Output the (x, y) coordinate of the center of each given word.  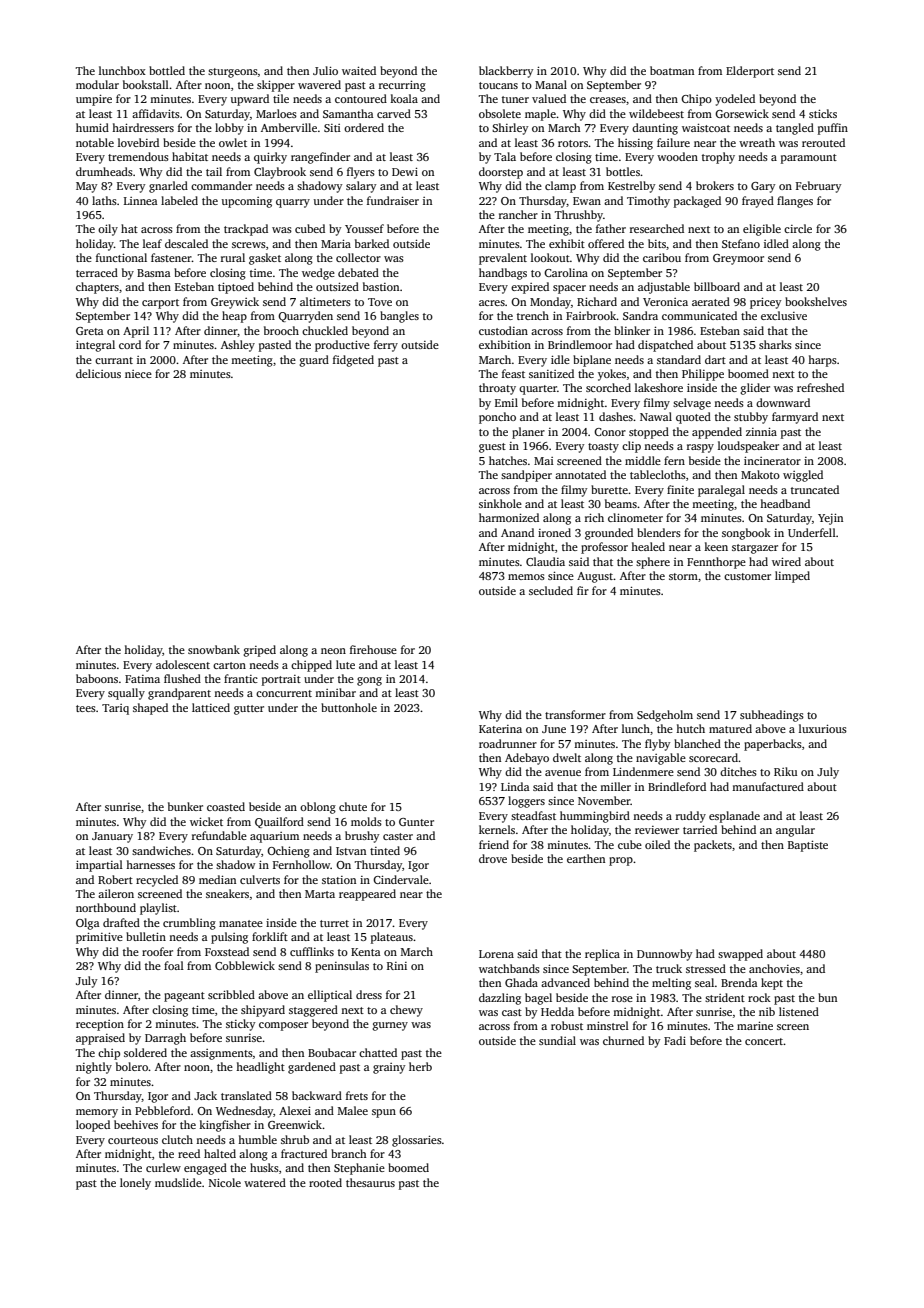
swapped (740, 955)
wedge (318, 274)
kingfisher (225, 1126)
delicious (98, 373)
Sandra (640, 315)
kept (772, 984)
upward (250, 100)
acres (492, 303)
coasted (226, 806)
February (818, 187)
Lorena (496, 954)
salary (361, 187)
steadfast (533, 815)
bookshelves (816, 301)
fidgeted (353, 361)
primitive (99, 938)
